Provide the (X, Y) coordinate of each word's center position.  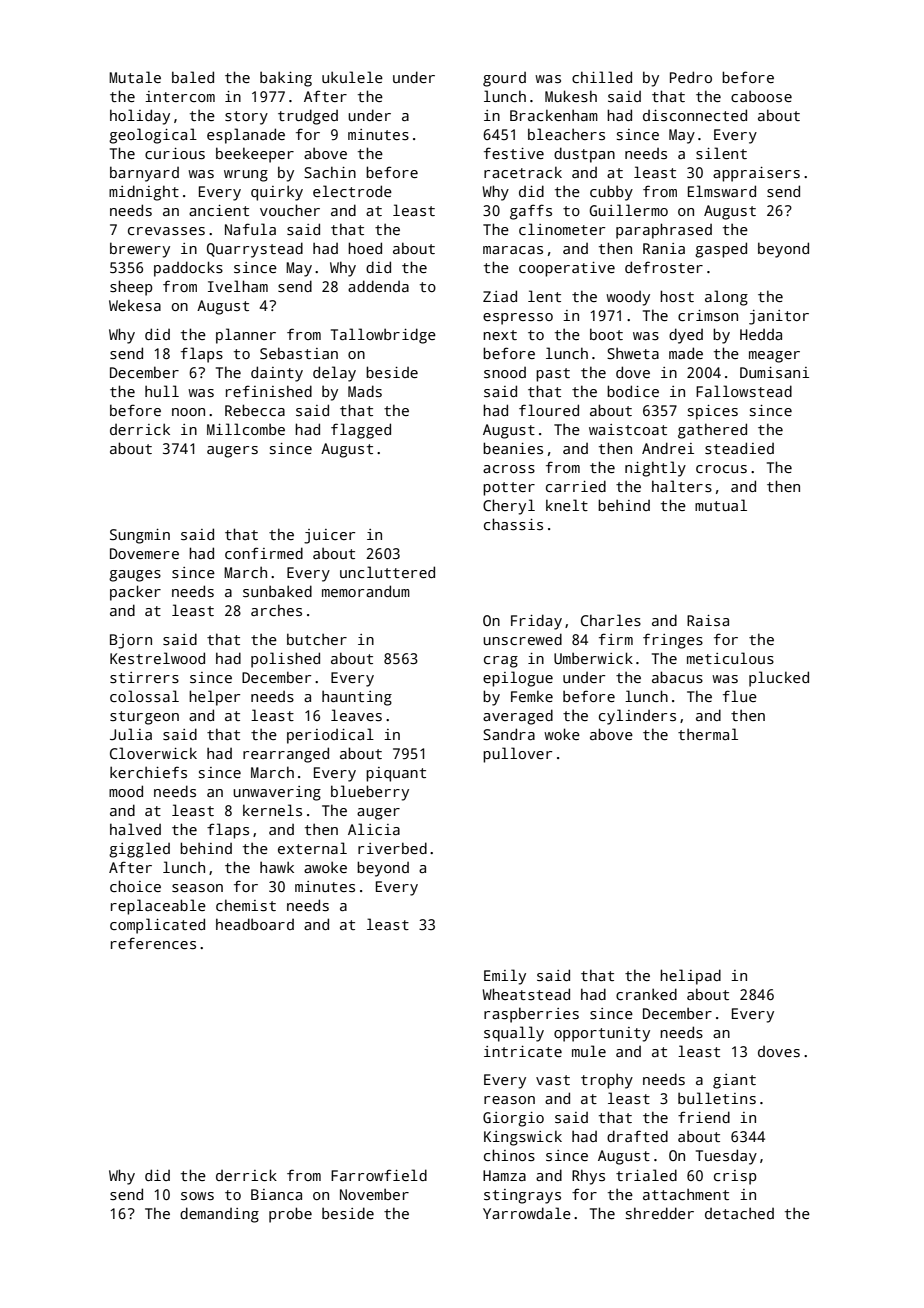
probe (290, 1215)
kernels (272, 810)
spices (713, 412)
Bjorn (131, 641)
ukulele (352, 77)
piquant (396, 774)
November (374, 1194)
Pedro (691, 77)
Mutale (135, 77)
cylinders (637, 717)
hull (162, 391)
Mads (365, 391)
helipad (690, 977)
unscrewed (522, 639)
